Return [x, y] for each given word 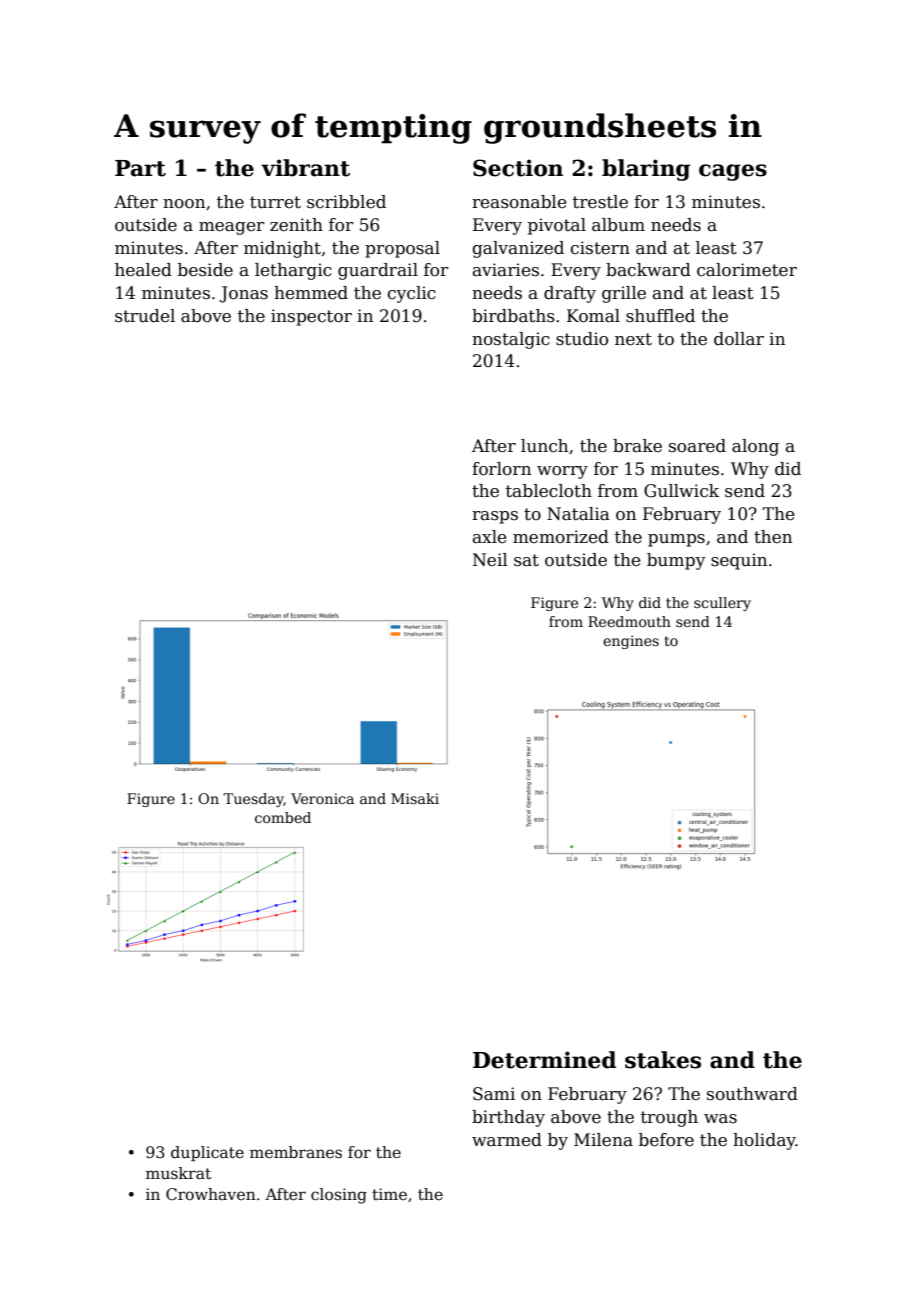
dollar [739, 339]
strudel [145, 316]
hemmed [311, 293]
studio [582, 339]
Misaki [415, 798]
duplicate [207, 1153]
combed [283, 817]
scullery [722, 604]
